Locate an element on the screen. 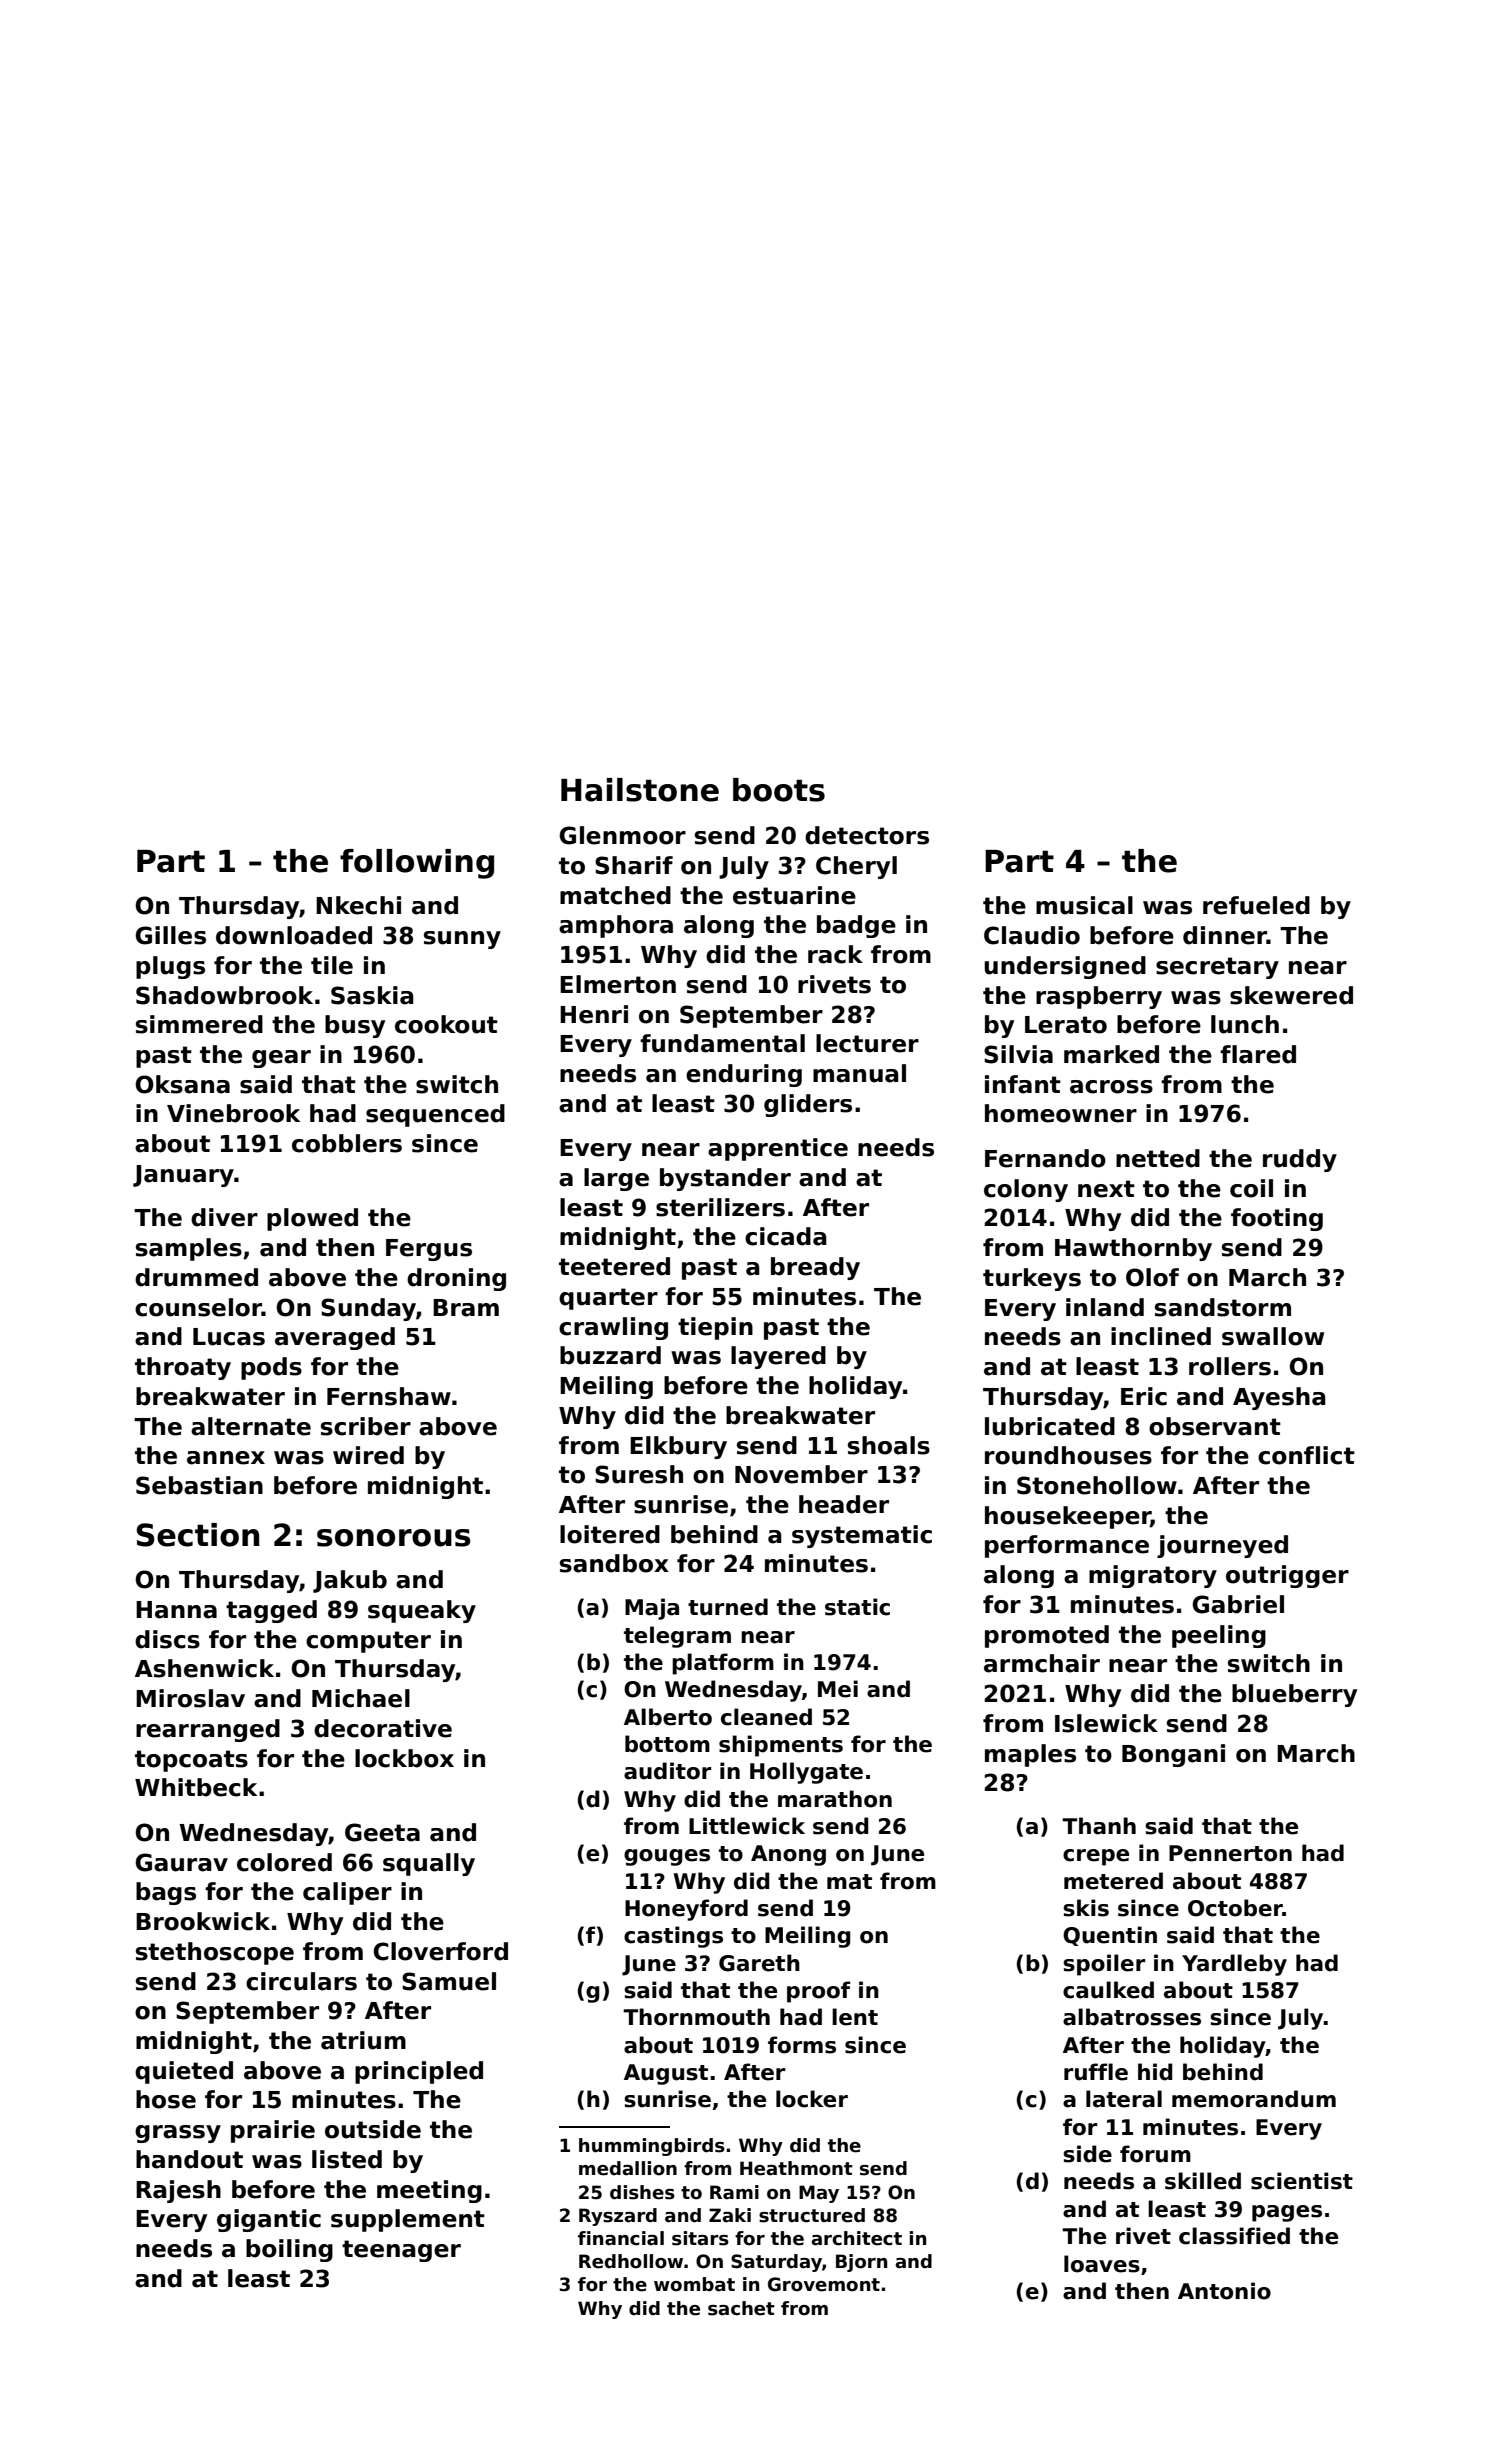 This screenshot has height=2464, width=1496. financial is located at coordinates (621, 2238).
